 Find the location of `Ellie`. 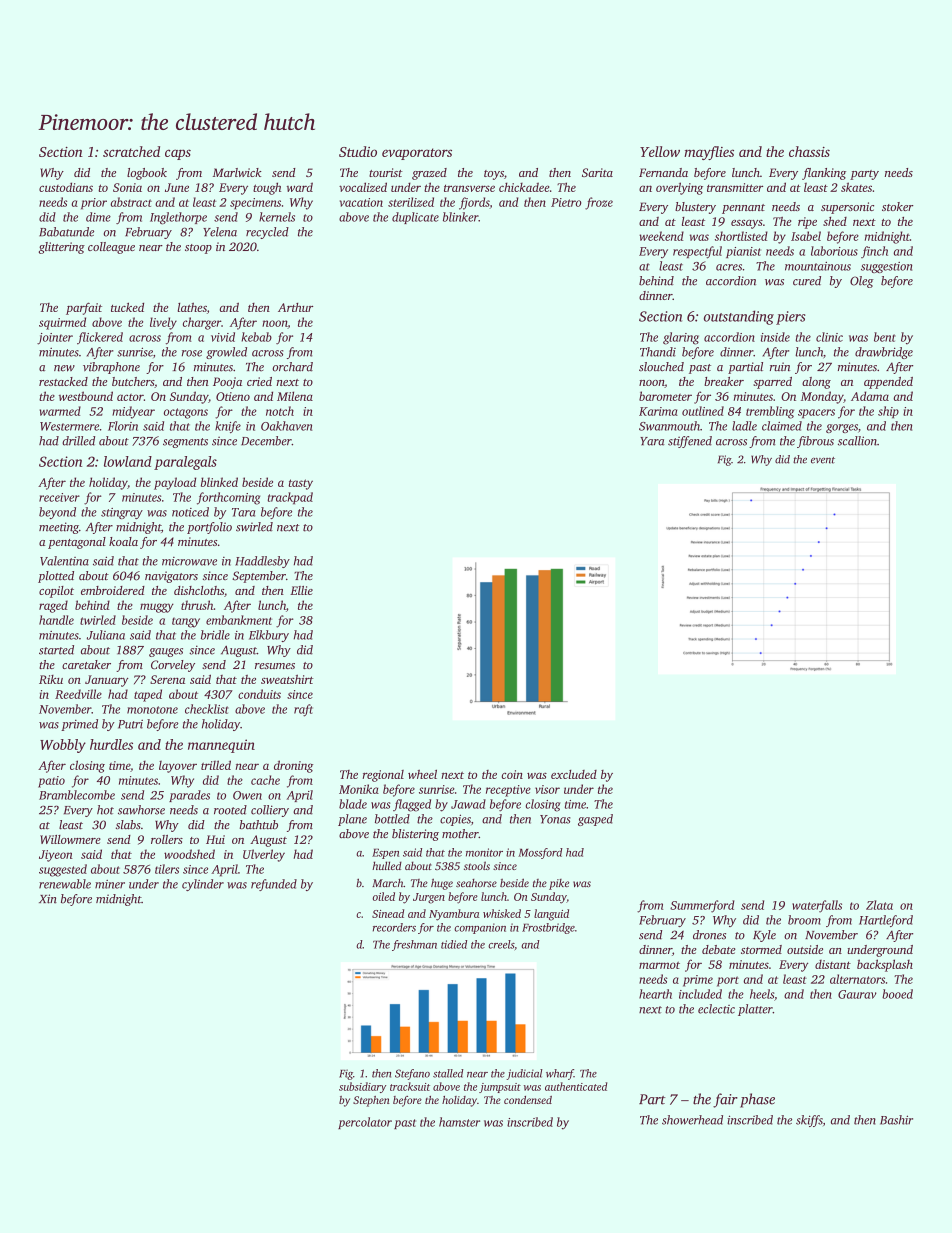

Ellie is located at coordinates (301, 590).
